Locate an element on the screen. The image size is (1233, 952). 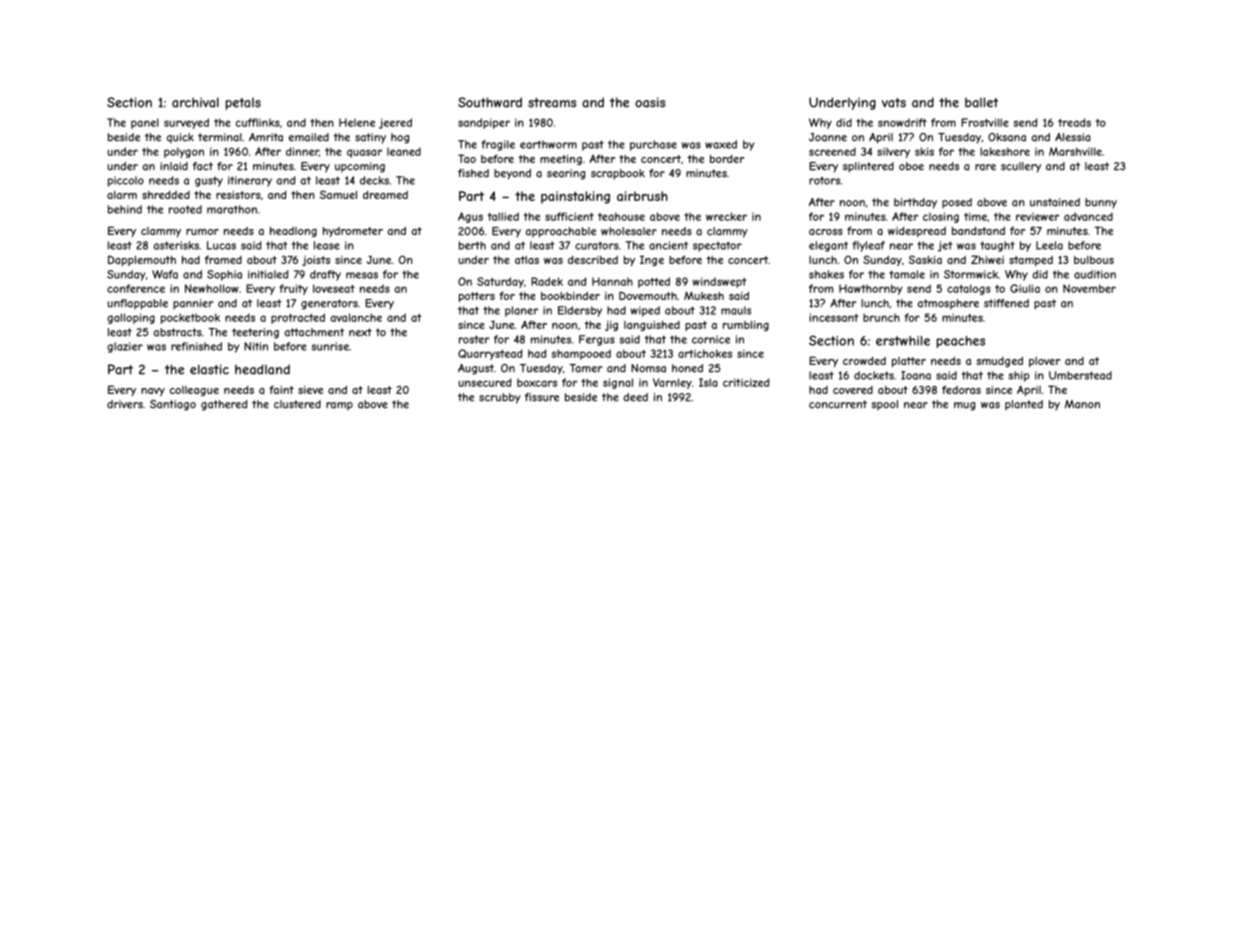
unsecured is located at coordinates (484, 382).
